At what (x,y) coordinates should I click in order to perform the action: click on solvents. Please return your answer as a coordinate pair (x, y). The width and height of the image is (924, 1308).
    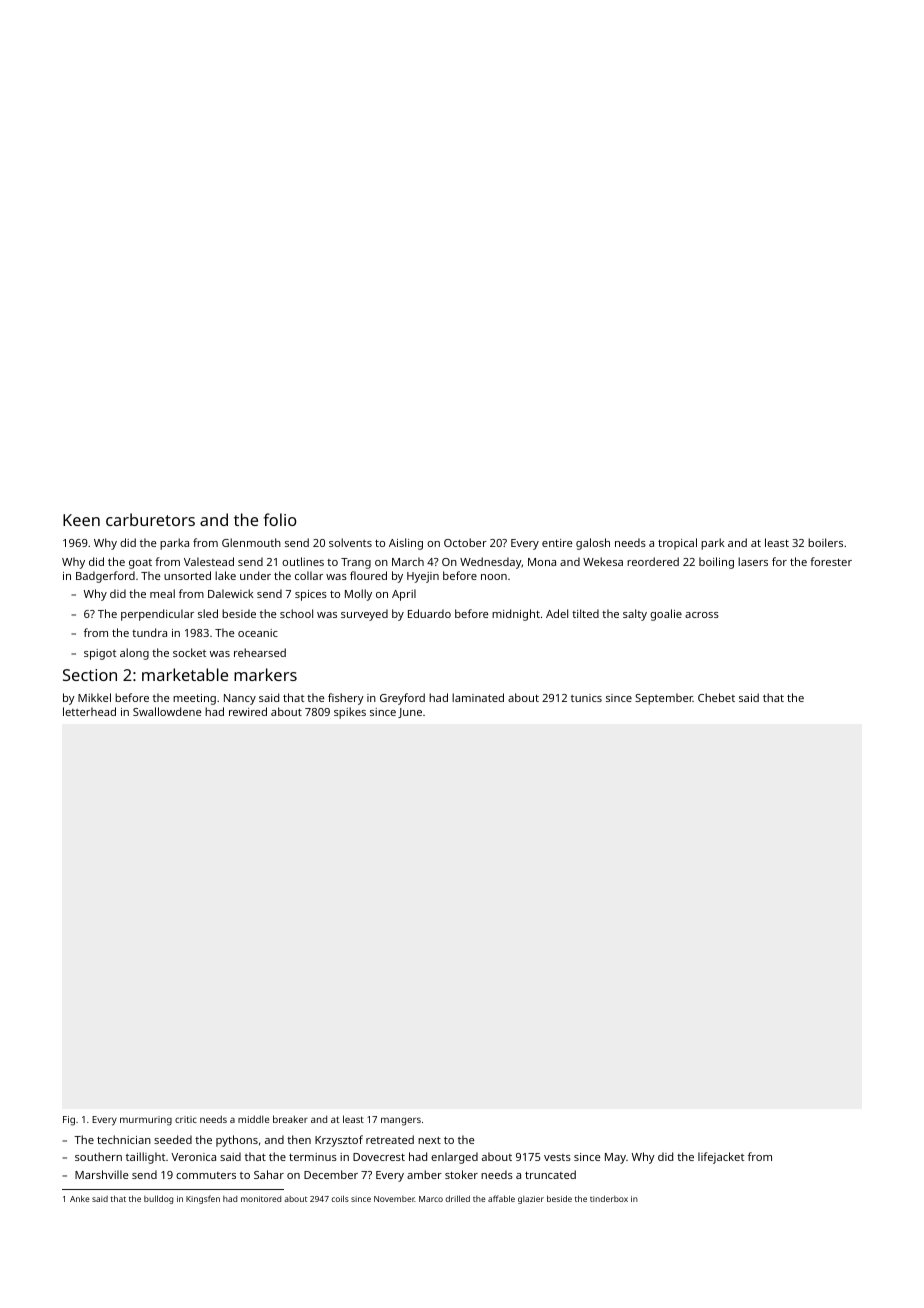
    Looking at the image, I should click on (350, 542).
